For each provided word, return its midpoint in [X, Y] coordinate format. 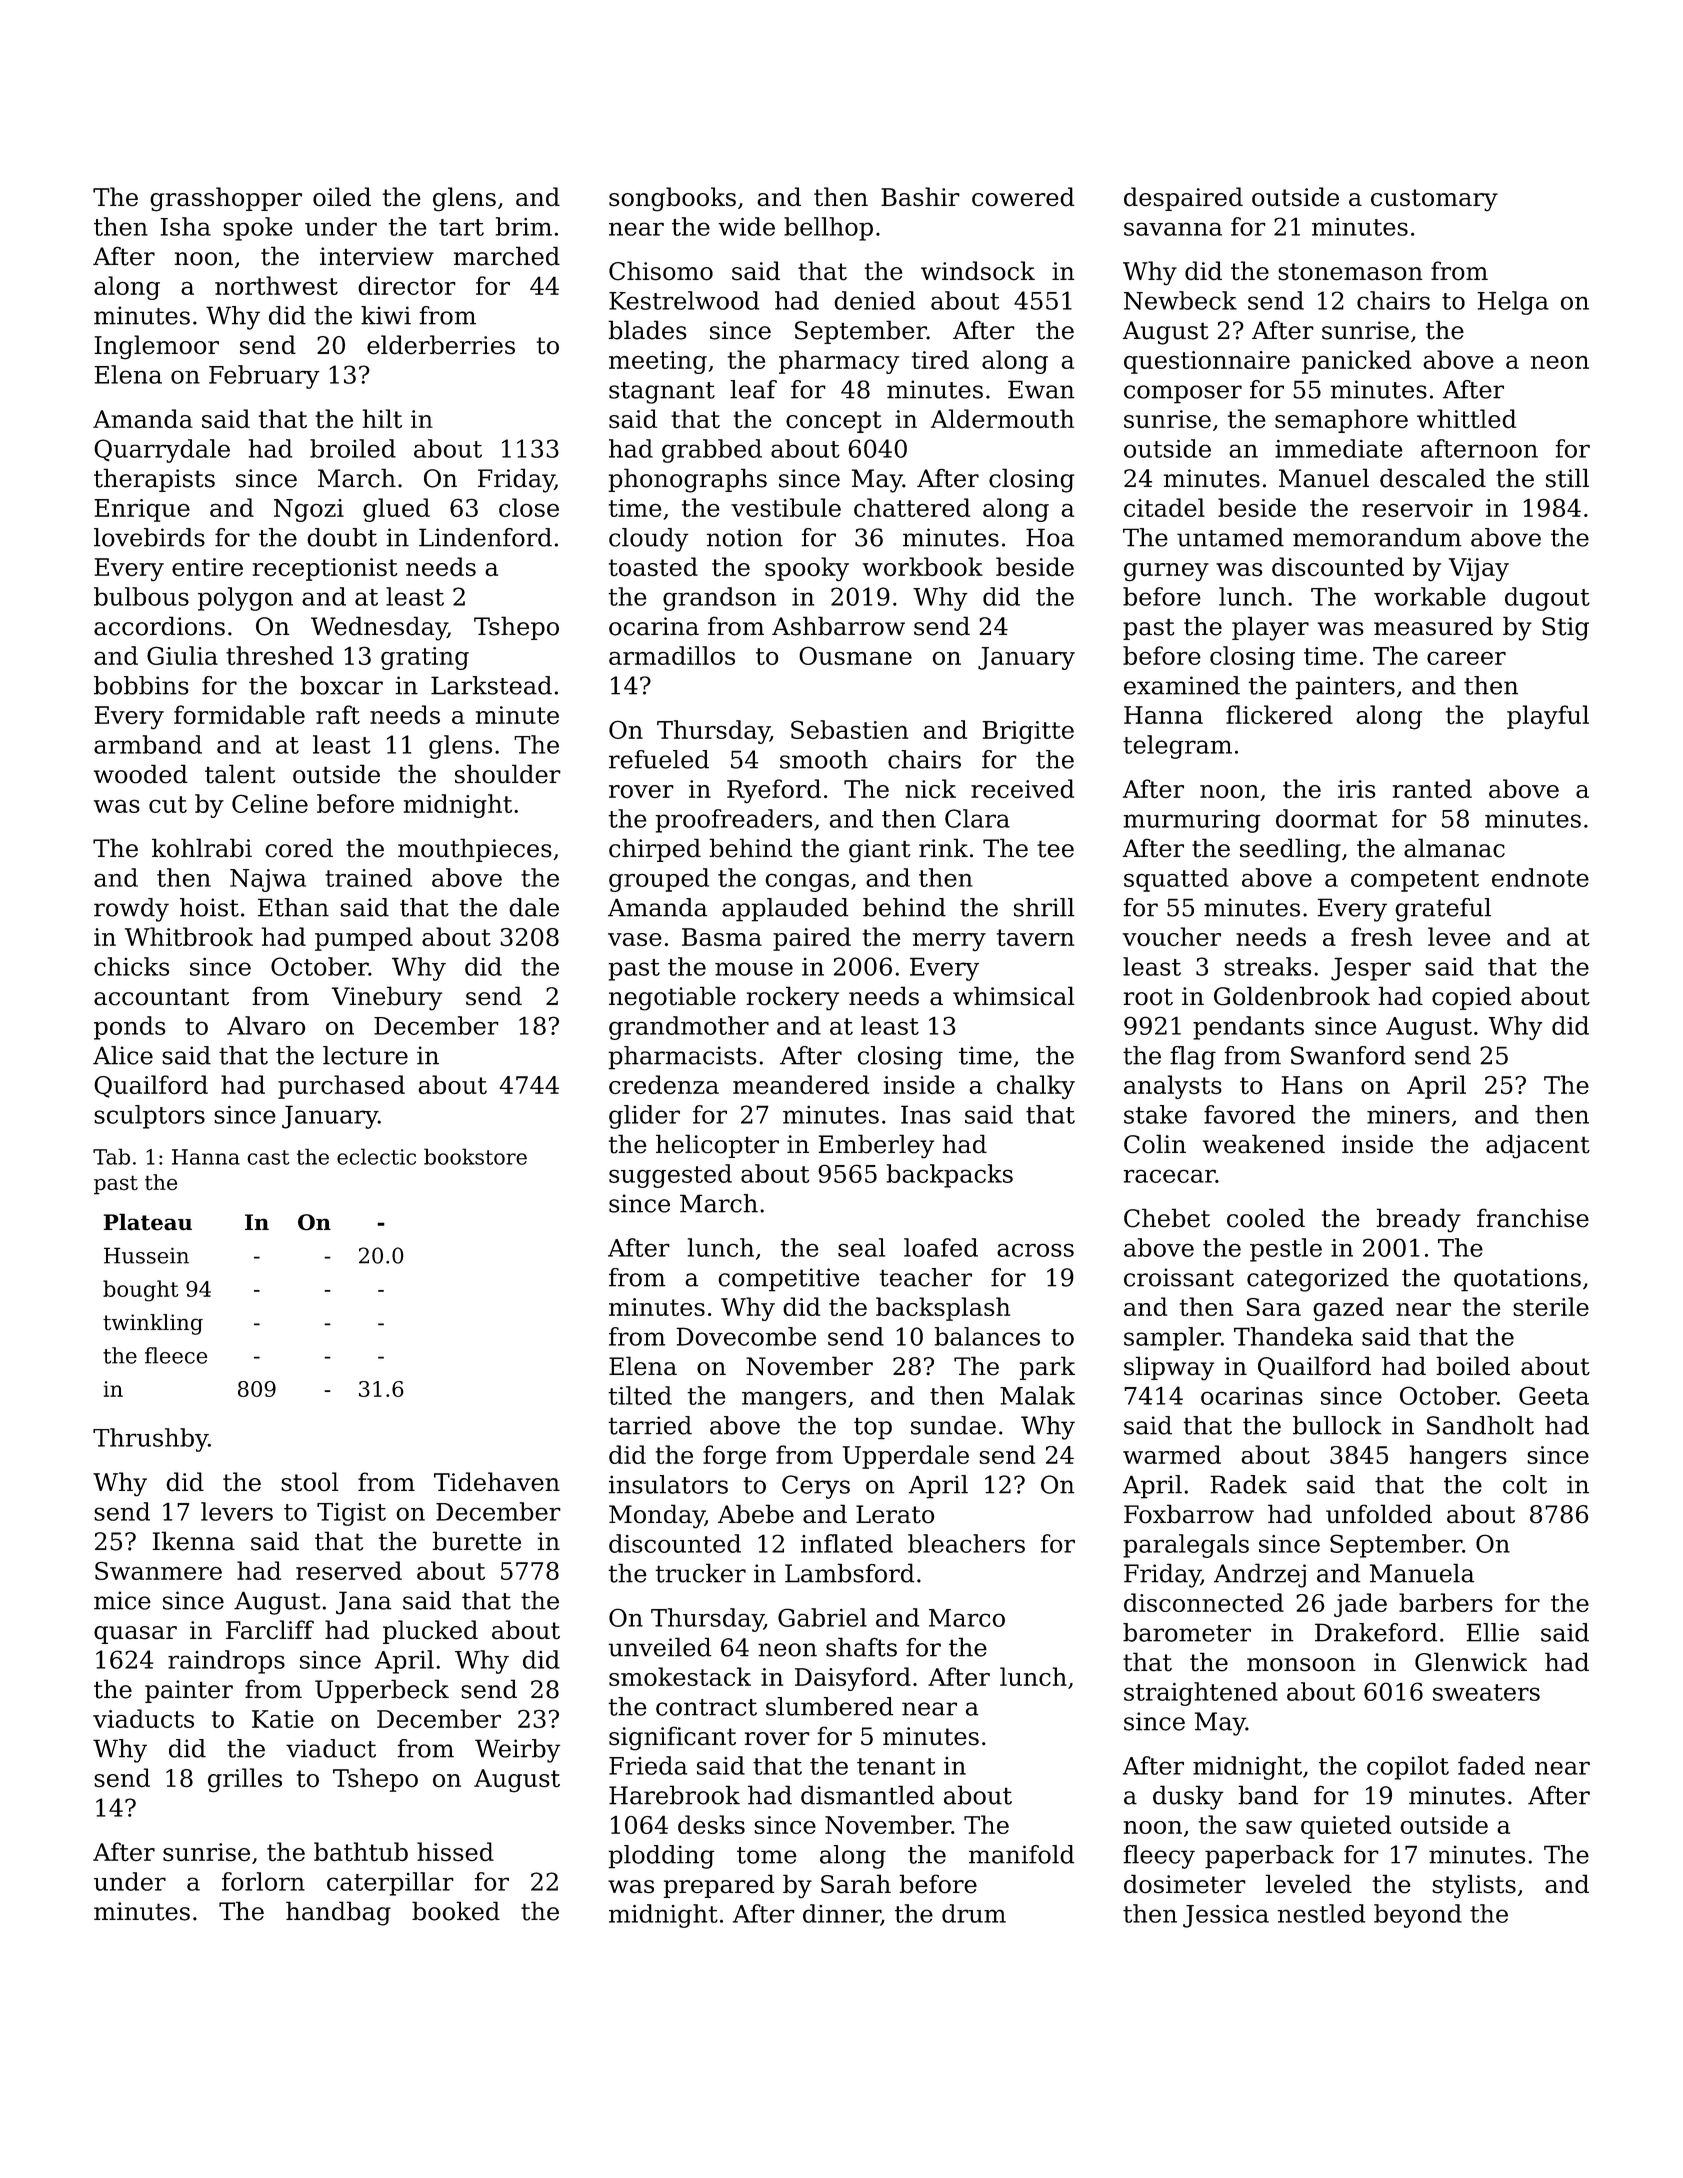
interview [377, 256]
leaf [753, 389]
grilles [245, 1780]
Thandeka [1293, 1336]
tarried [650, 1425]
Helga [1513, 303]
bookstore [475, 1156]
